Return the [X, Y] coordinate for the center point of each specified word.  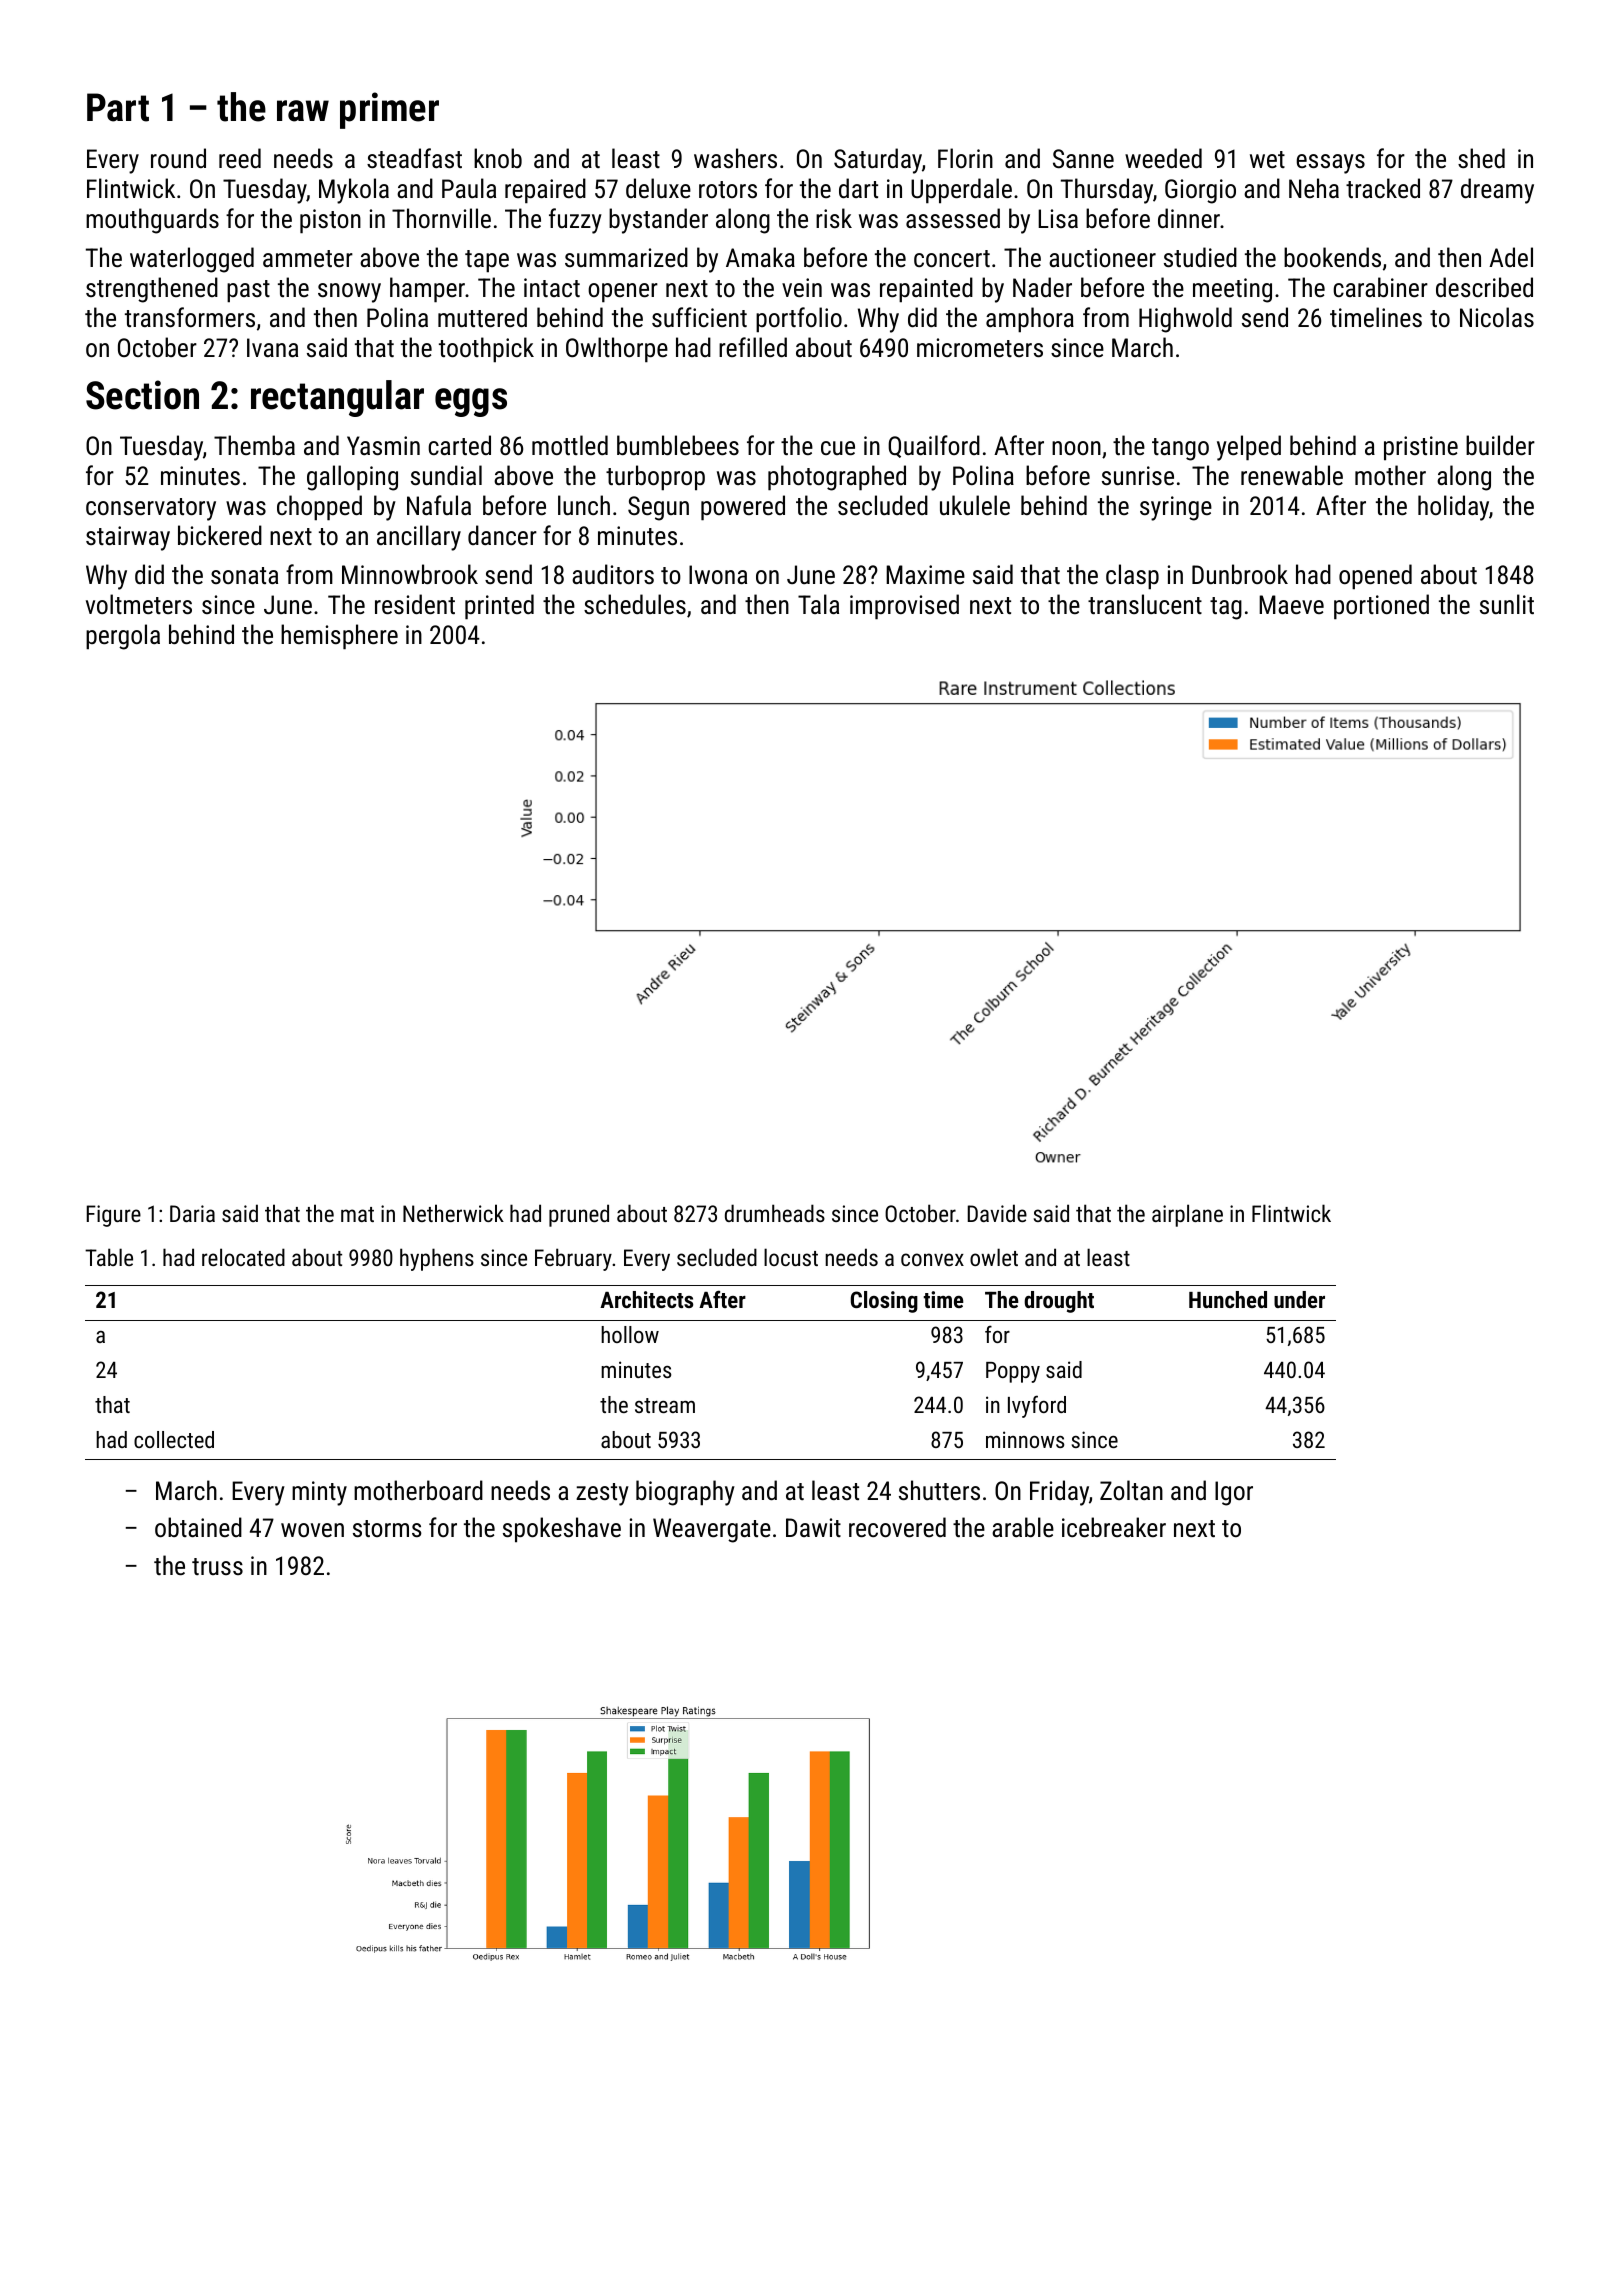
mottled [570, 445]
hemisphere [339, 637]
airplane [1187, 1215]
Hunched [1228, 1299]
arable [1023, 1527]
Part [118, 107]
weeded [1163, 158]
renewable [1292, 475]
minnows [1025, 1439]
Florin [965, 158]
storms [387, 1528]
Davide [997, 1213]
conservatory [151, 509]
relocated [243, 1257]
